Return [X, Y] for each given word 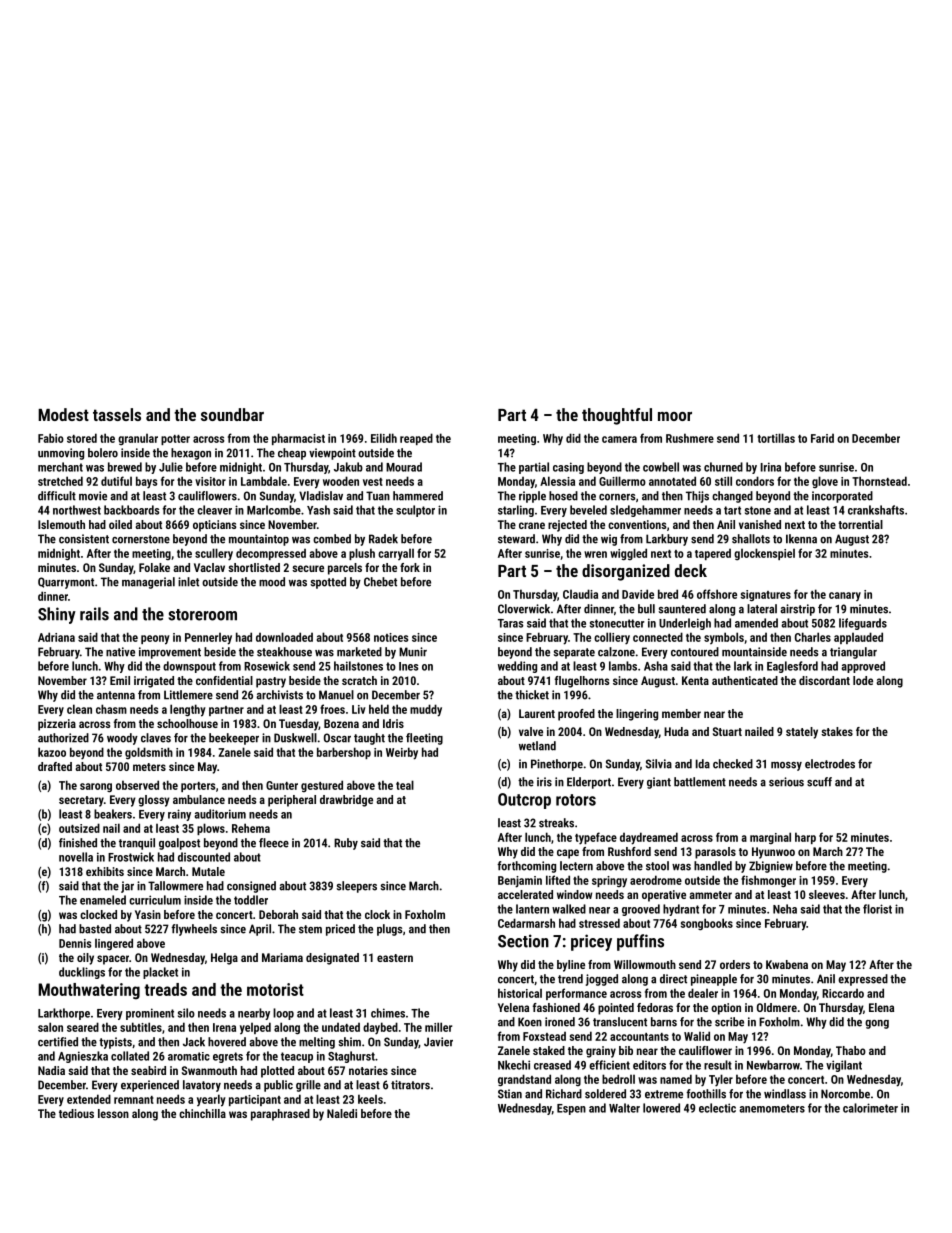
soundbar [232, 414]
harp [805, 838]
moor [675, 416]
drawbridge [346, 801]
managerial [148, 583]
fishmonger [768, 881]
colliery [612, 638]
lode [863, 680]
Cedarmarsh [526, 923]
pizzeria [57, 725]
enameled [103, 900]
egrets [228, 1057]
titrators [410, 1085]
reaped [416, 439]
